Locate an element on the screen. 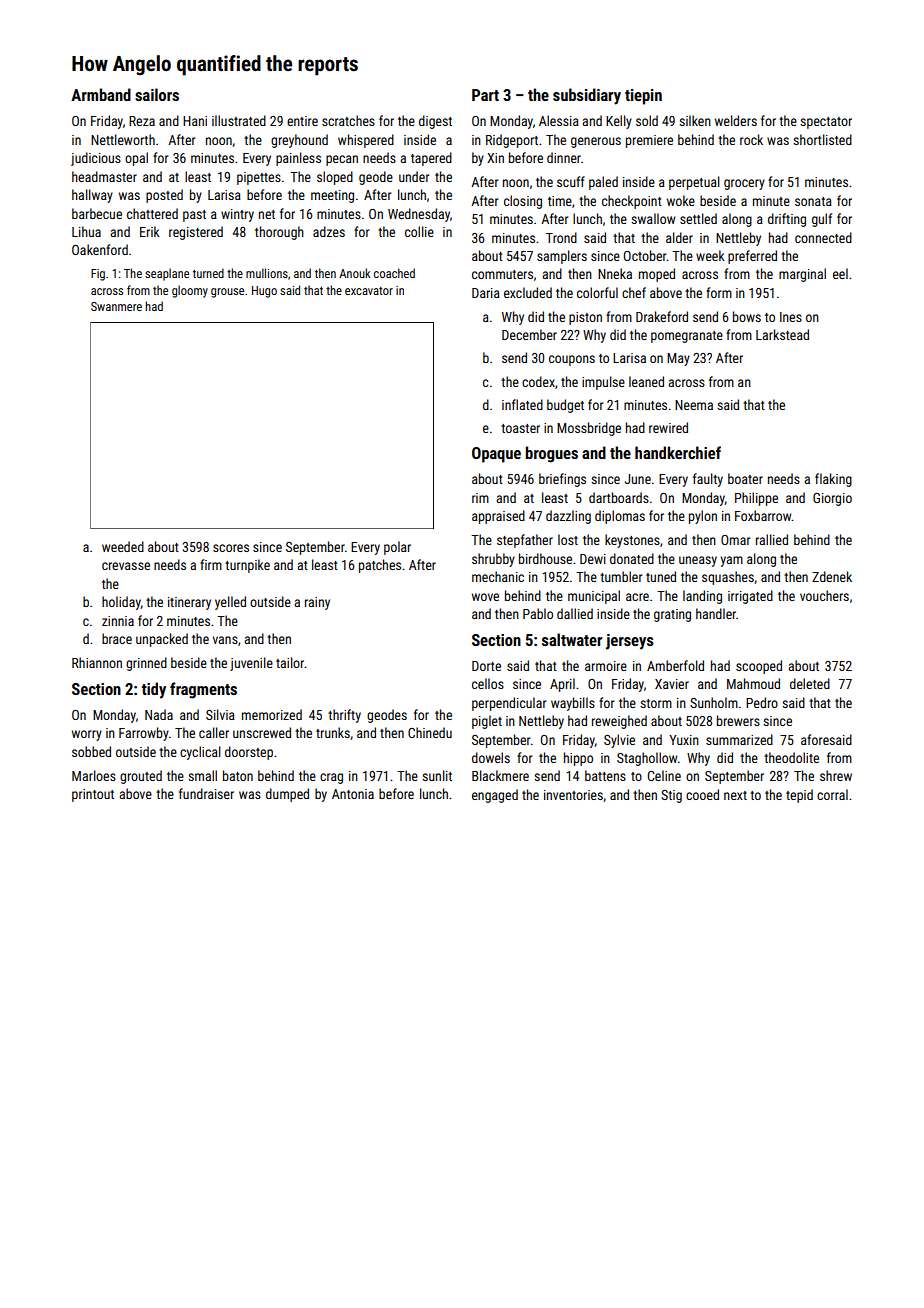  sunlit is located at coordinates (437, 775).
